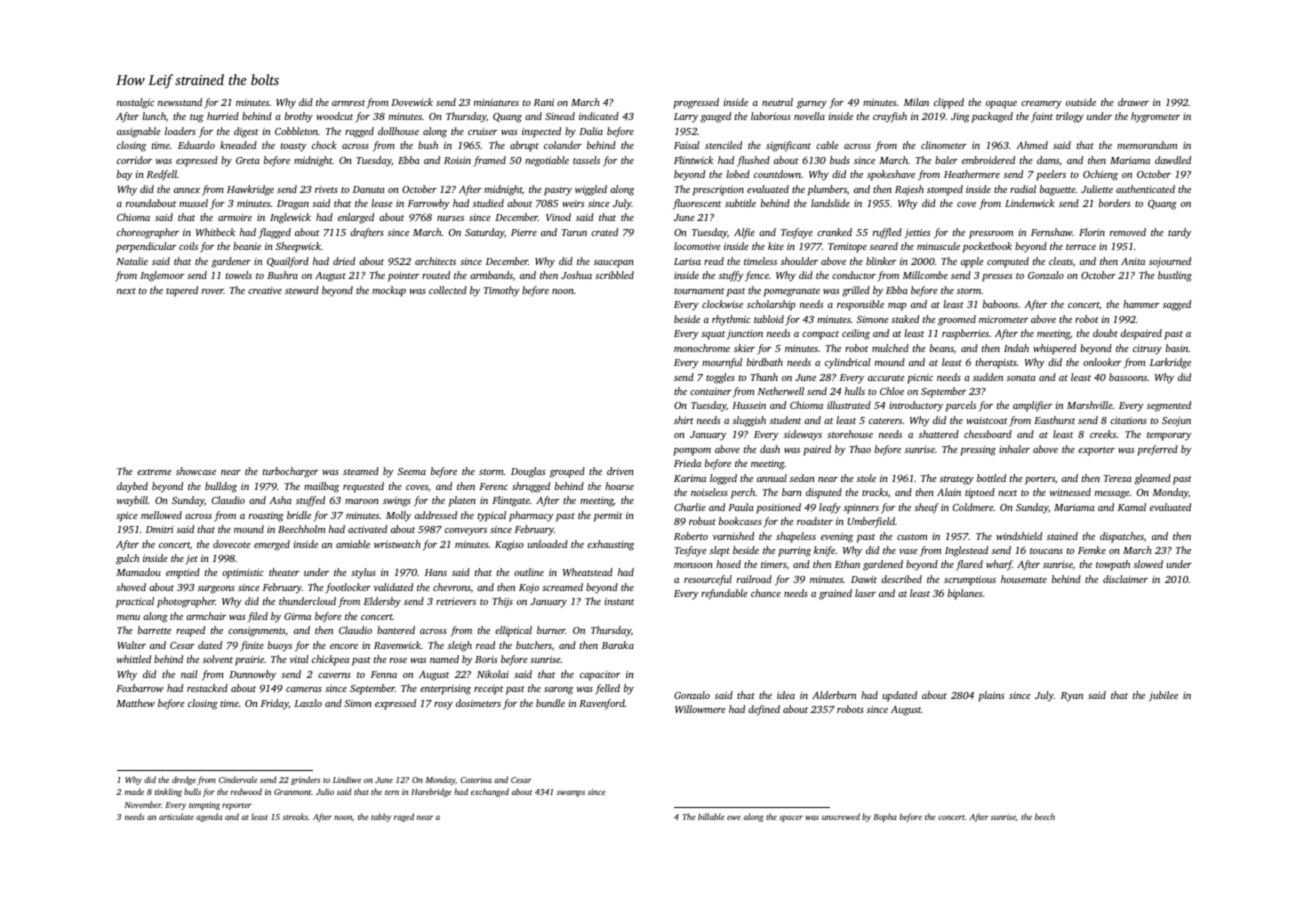 The height and width of the page is (924, 1308). I want to click on monochrome, so click(702, 348).
